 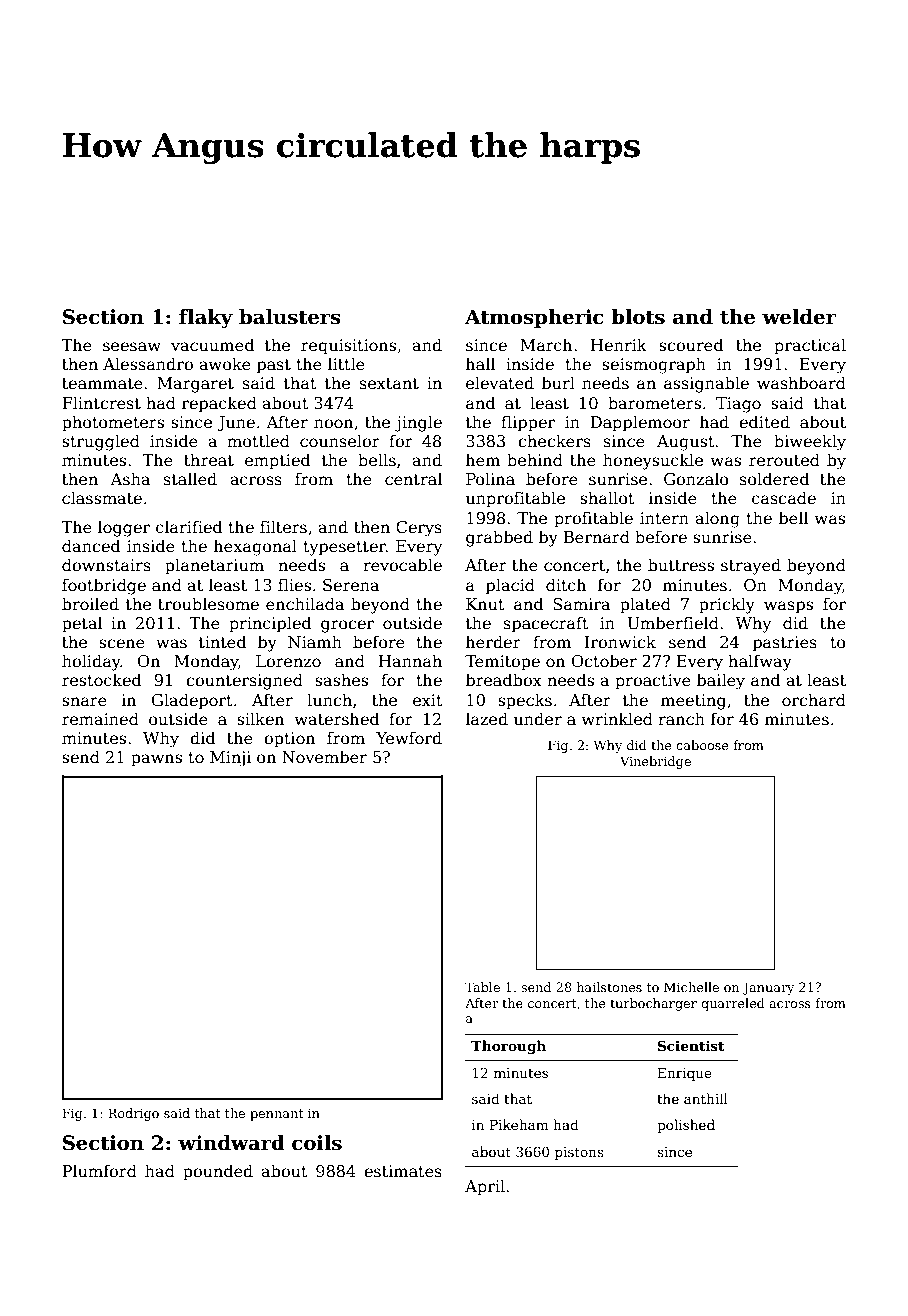 I want to click on polished, so click(x=686, y=1126).
